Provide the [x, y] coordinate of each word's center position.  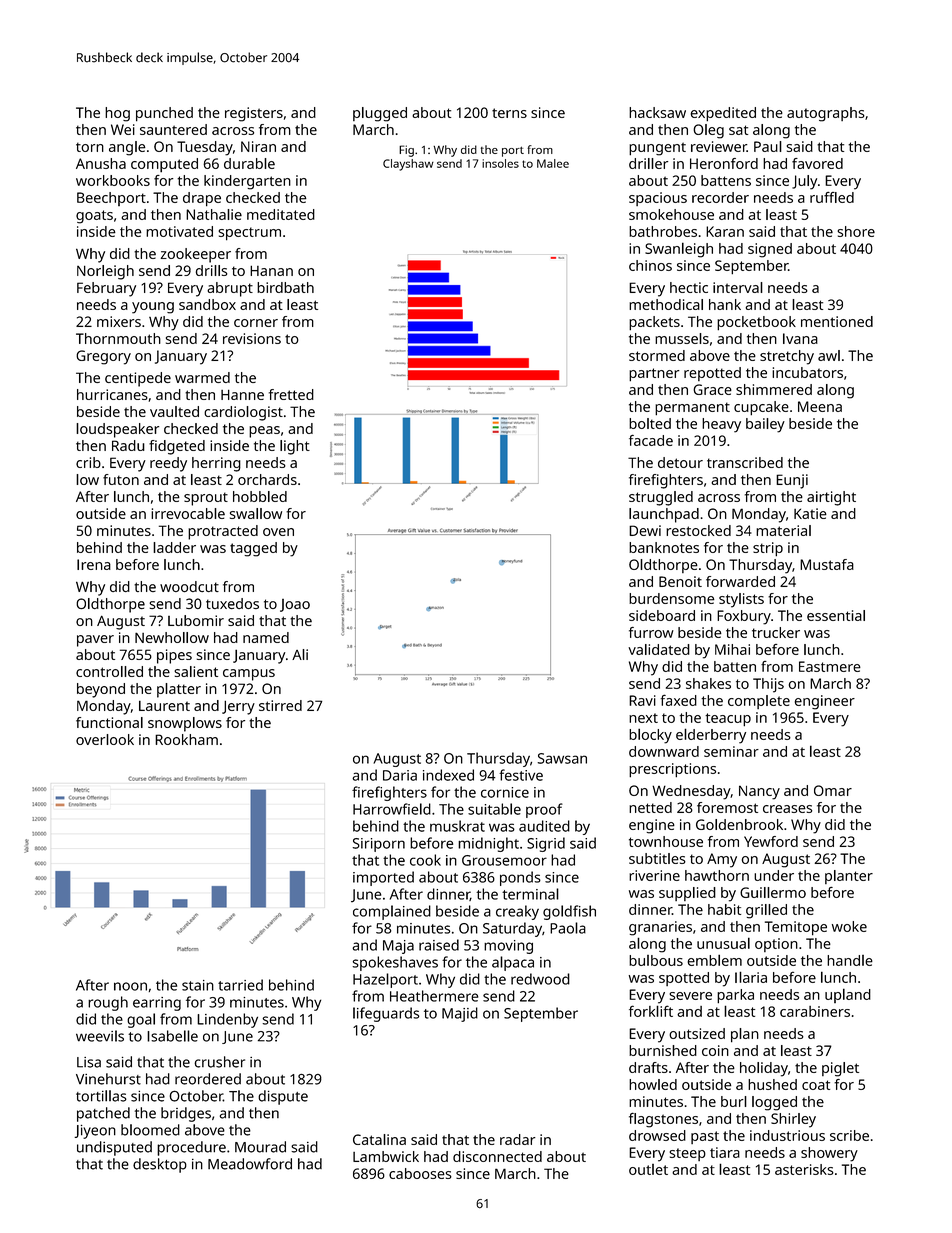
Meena [820, 406]
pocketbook [756, 323]
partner [654, 375]
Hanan [271, 270]
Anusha [101, 163]
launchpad [664, 515]
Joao [295, 605]
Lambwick [386, 1156]
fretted [291, 394]
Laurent [164, 705]
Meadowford [250, 1164]
